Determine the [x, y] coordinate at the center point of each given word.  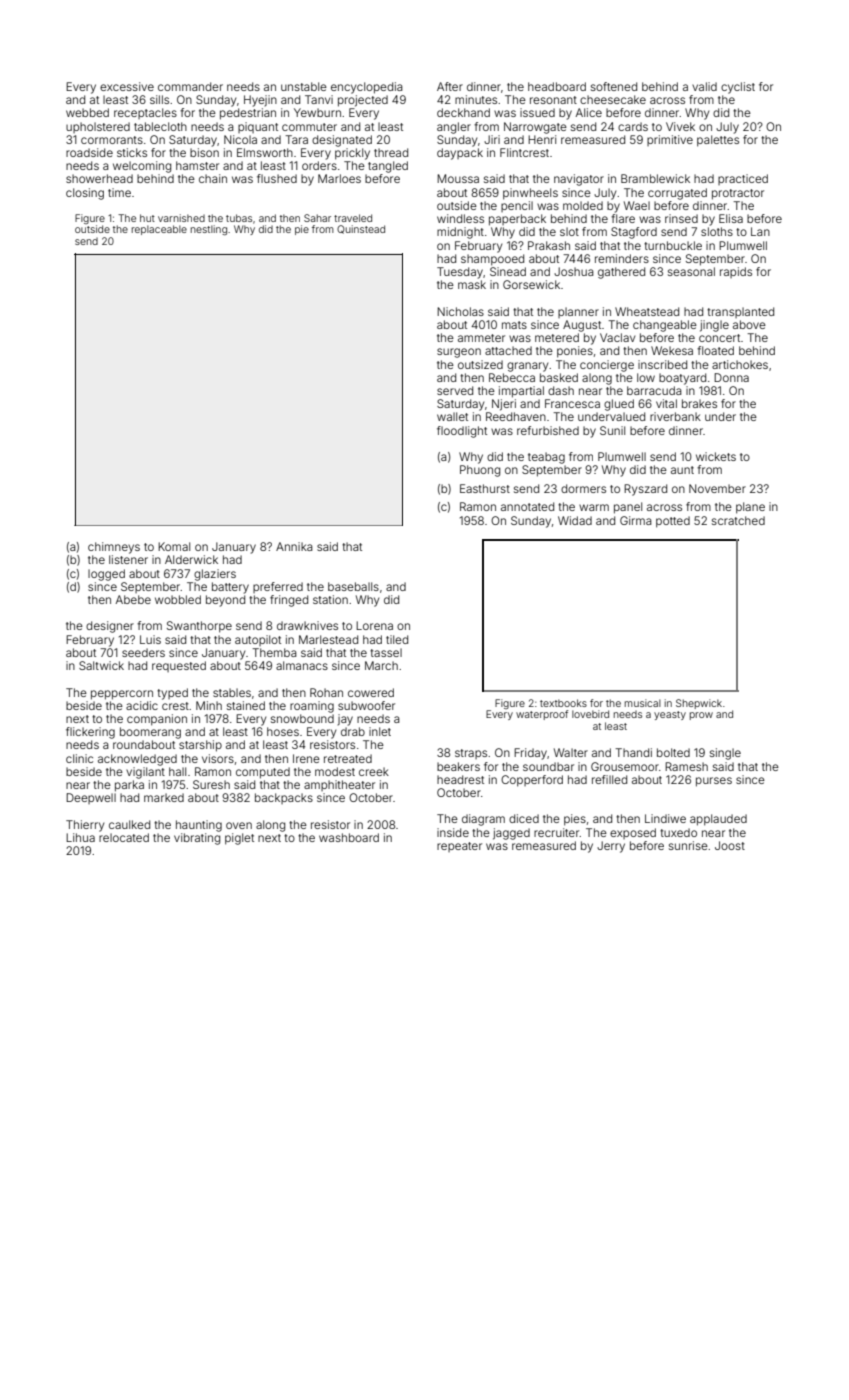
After [450, 86]
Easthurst [485, 488]
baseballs [353, 586]
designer [110, 627]
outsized [480, 364]
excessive [127, 86]
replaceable [159, 230]
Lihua [80, 837]
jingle [714, 326]
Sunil [612, 430]
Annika [294, 546]
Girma [636, 520]
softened [614, 86]
